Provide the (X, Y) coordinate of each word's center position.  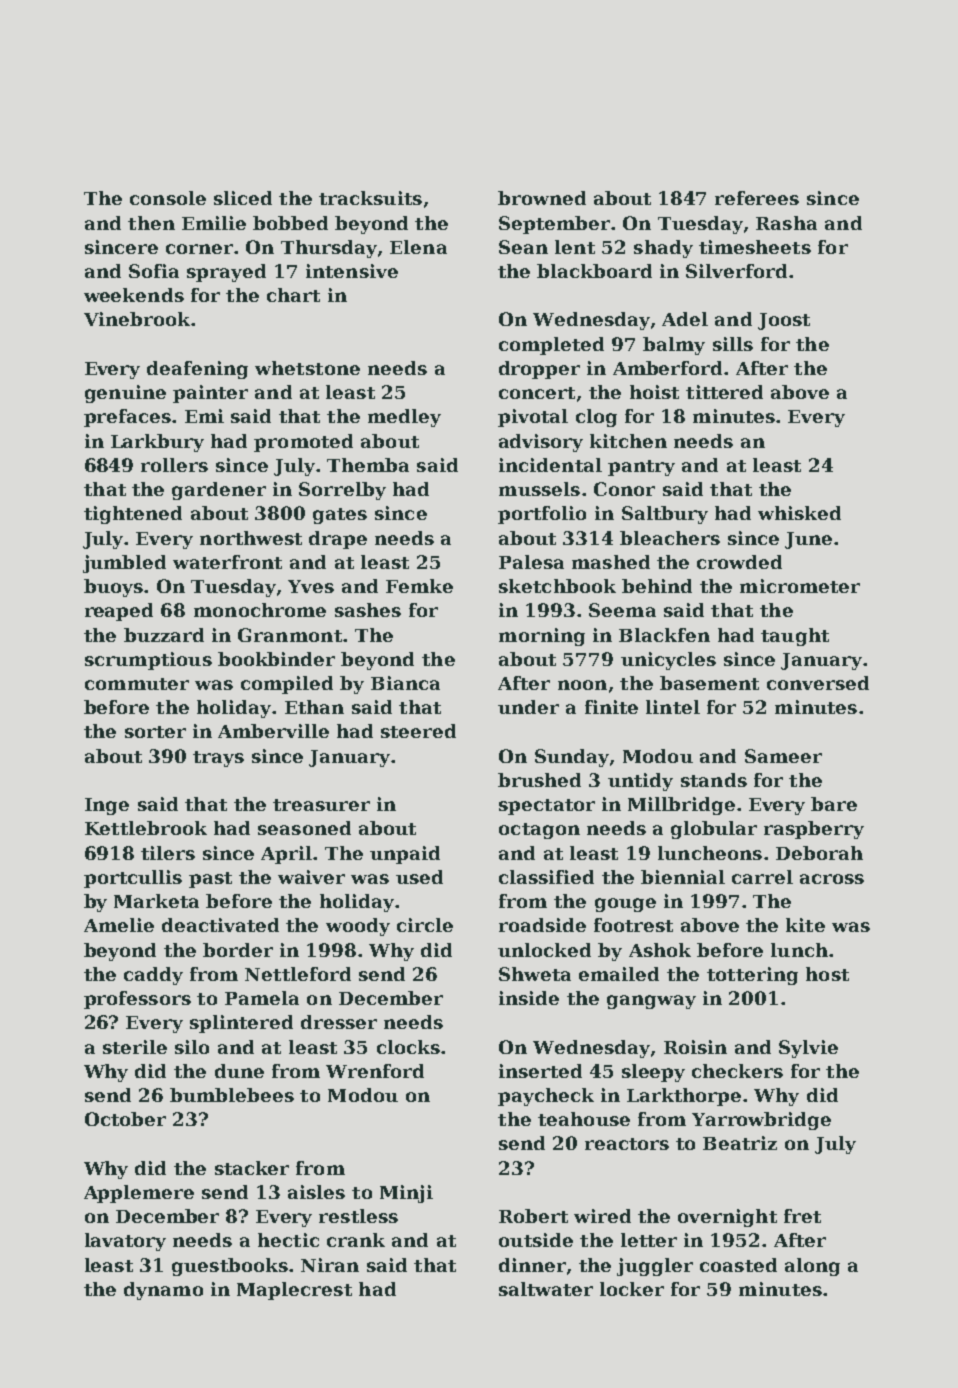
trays (218, 759)
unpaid (405, 855)
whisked (799, 513)
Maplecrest (294, 1291)
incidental (550, 465)
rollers (174, 465)
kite (805, 925)
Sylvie (808, 1049)
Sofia (154, 271)
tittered (724, 392)
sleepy (653, 1073)
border (238, 950)
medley (404, 418)
